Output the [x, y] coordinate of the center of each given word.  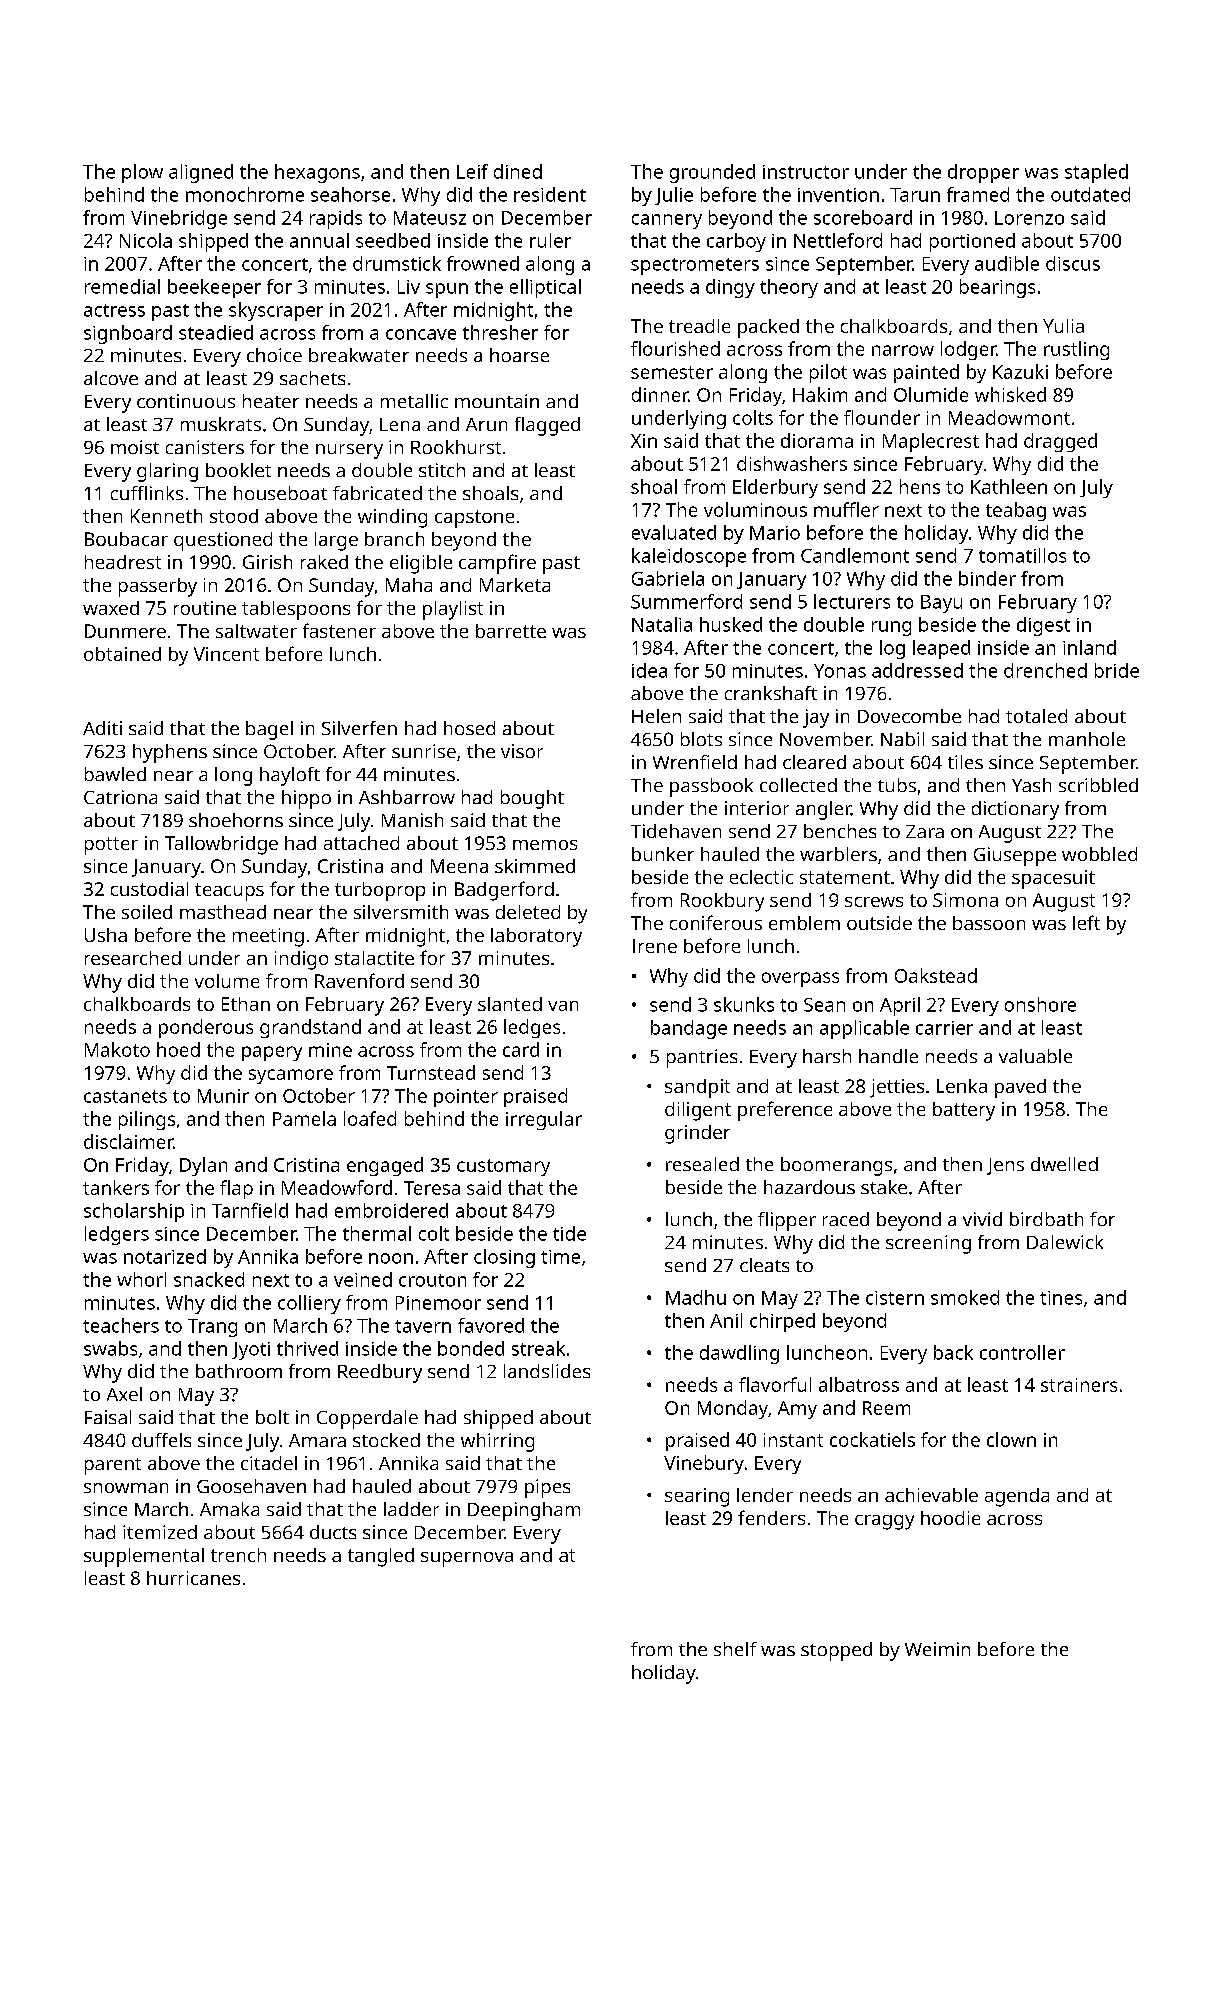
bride [1117, 670]
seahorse [350, 194]
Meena [459, 866]
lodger [968, 350]
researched [133, 958]
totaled [1036, 716]
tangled [381, 1557]
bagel [269, 730]
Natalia [662, 624]
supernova [467, 1559]
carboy [736, 242]
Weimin [937, 1649]
